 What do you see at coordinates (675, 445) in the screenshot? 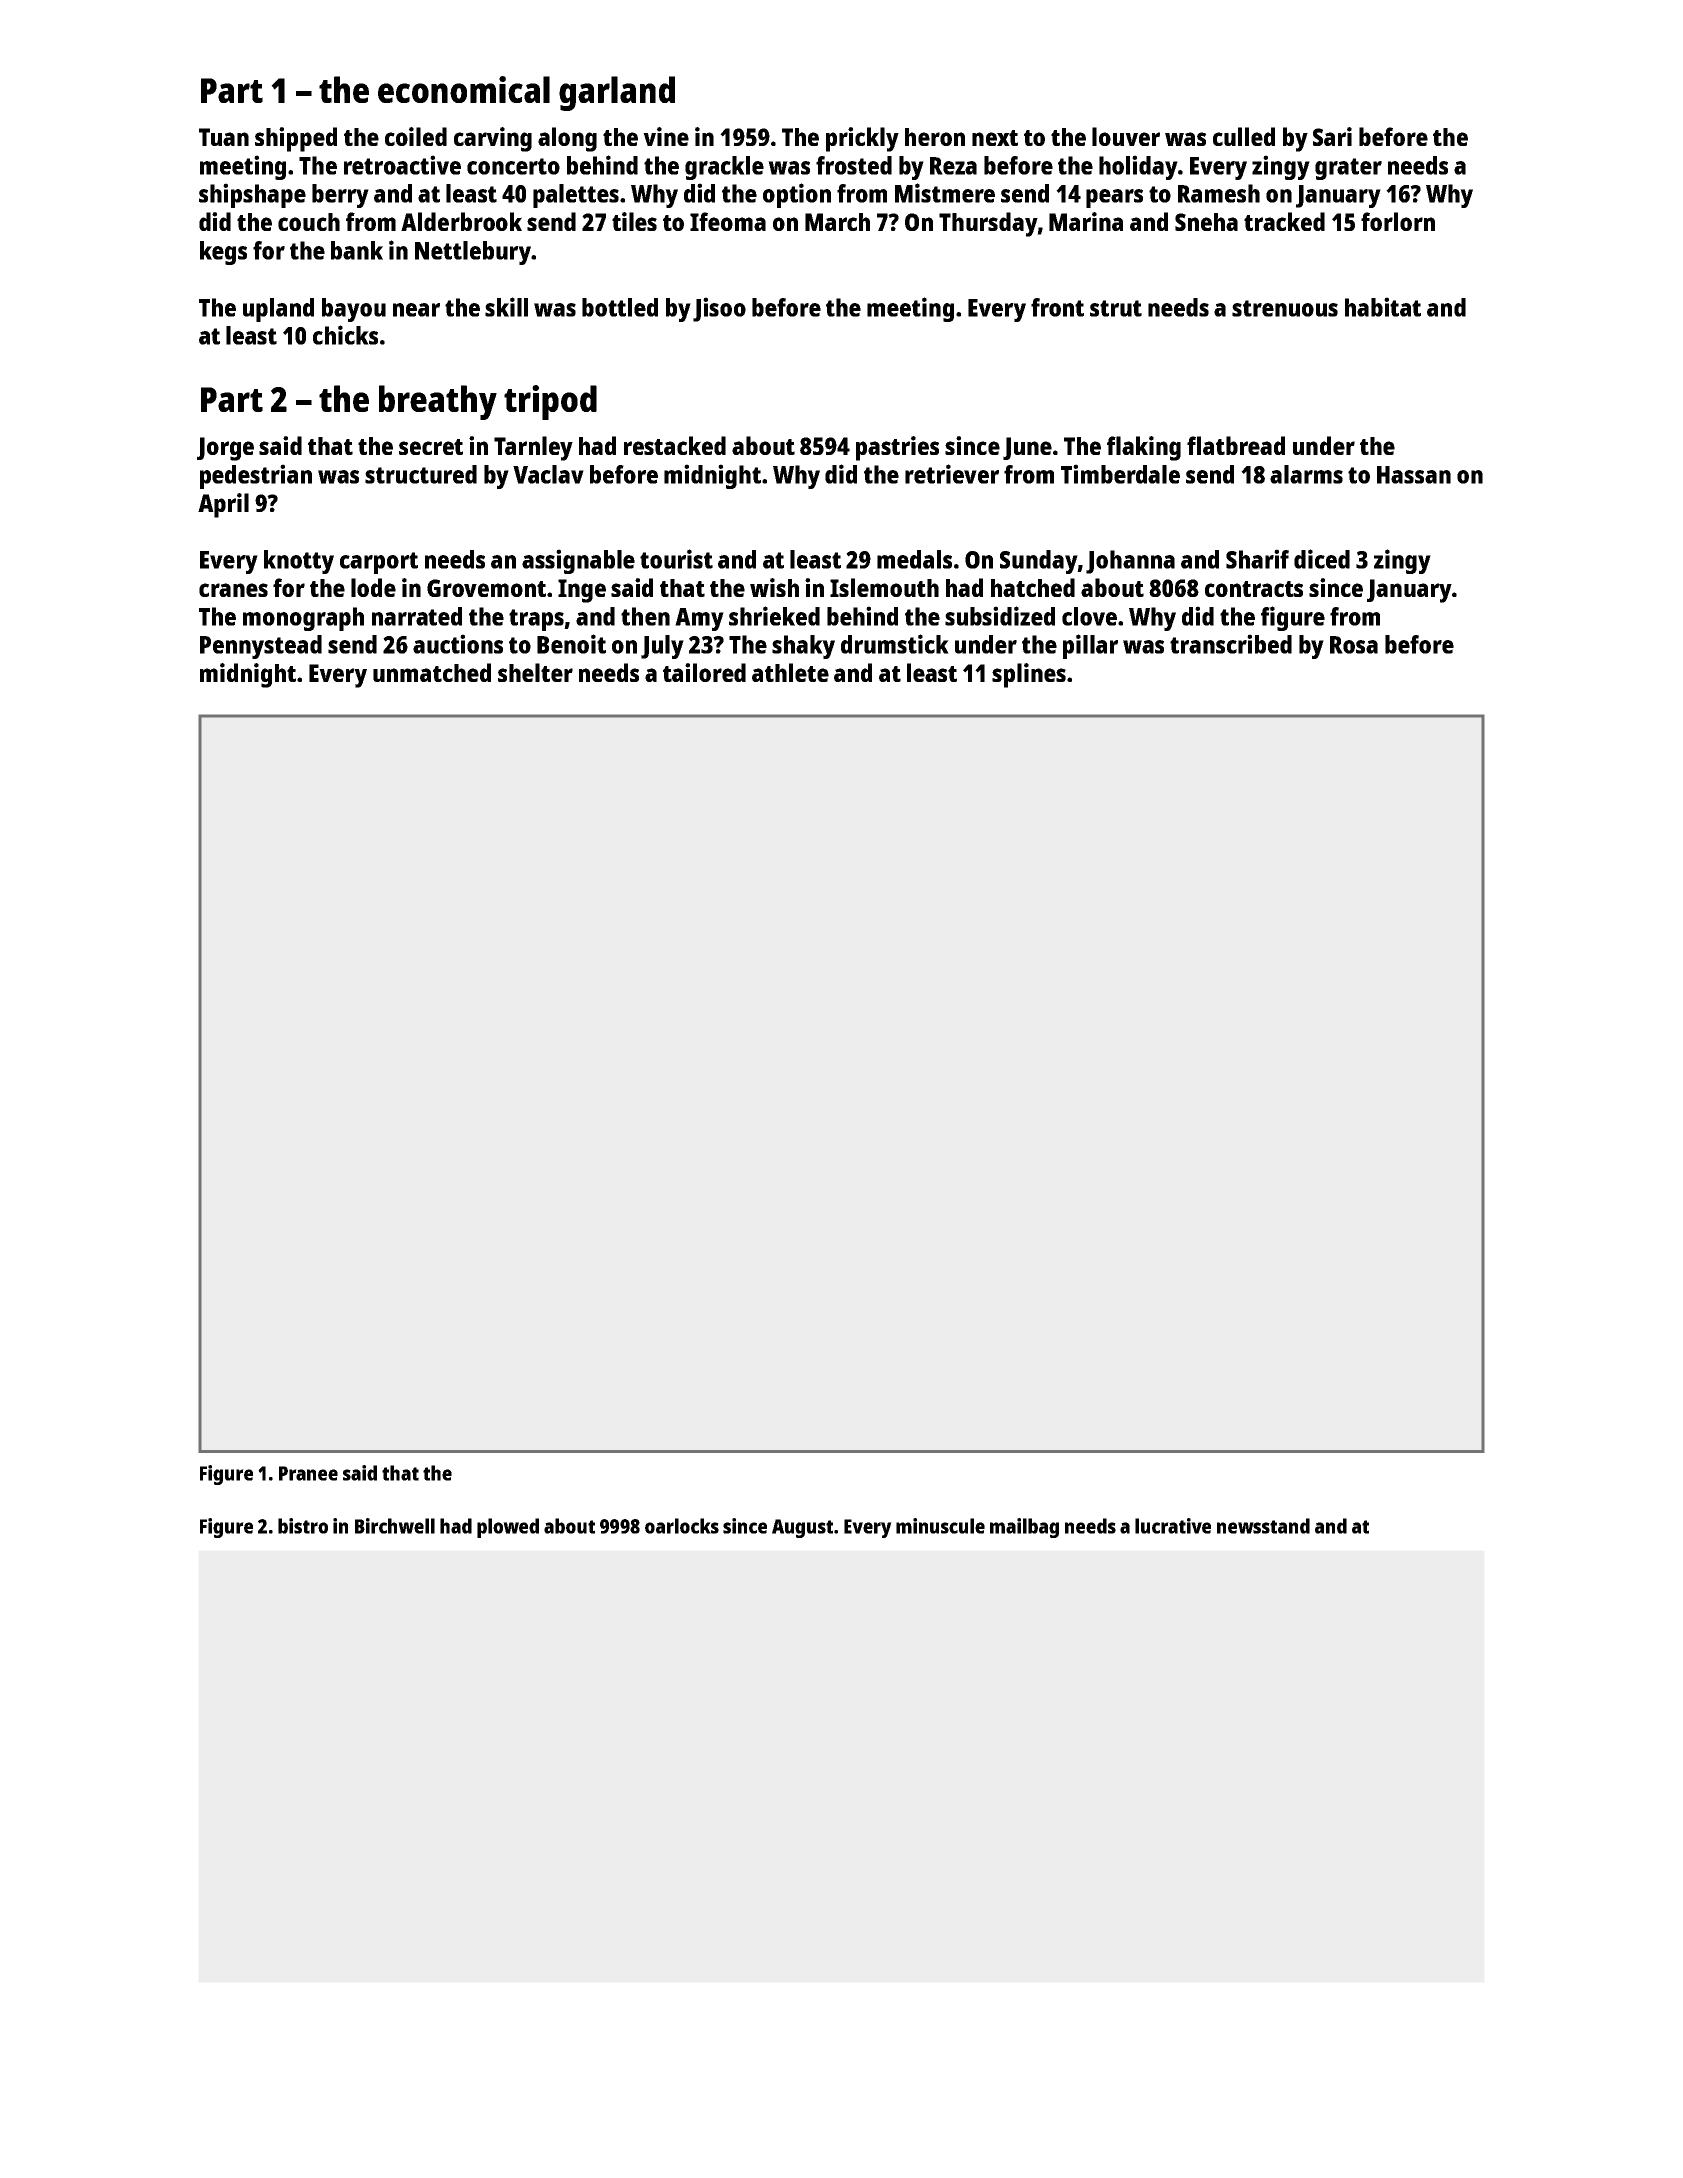
I see `restacked` at bounding box center [675, 445].
